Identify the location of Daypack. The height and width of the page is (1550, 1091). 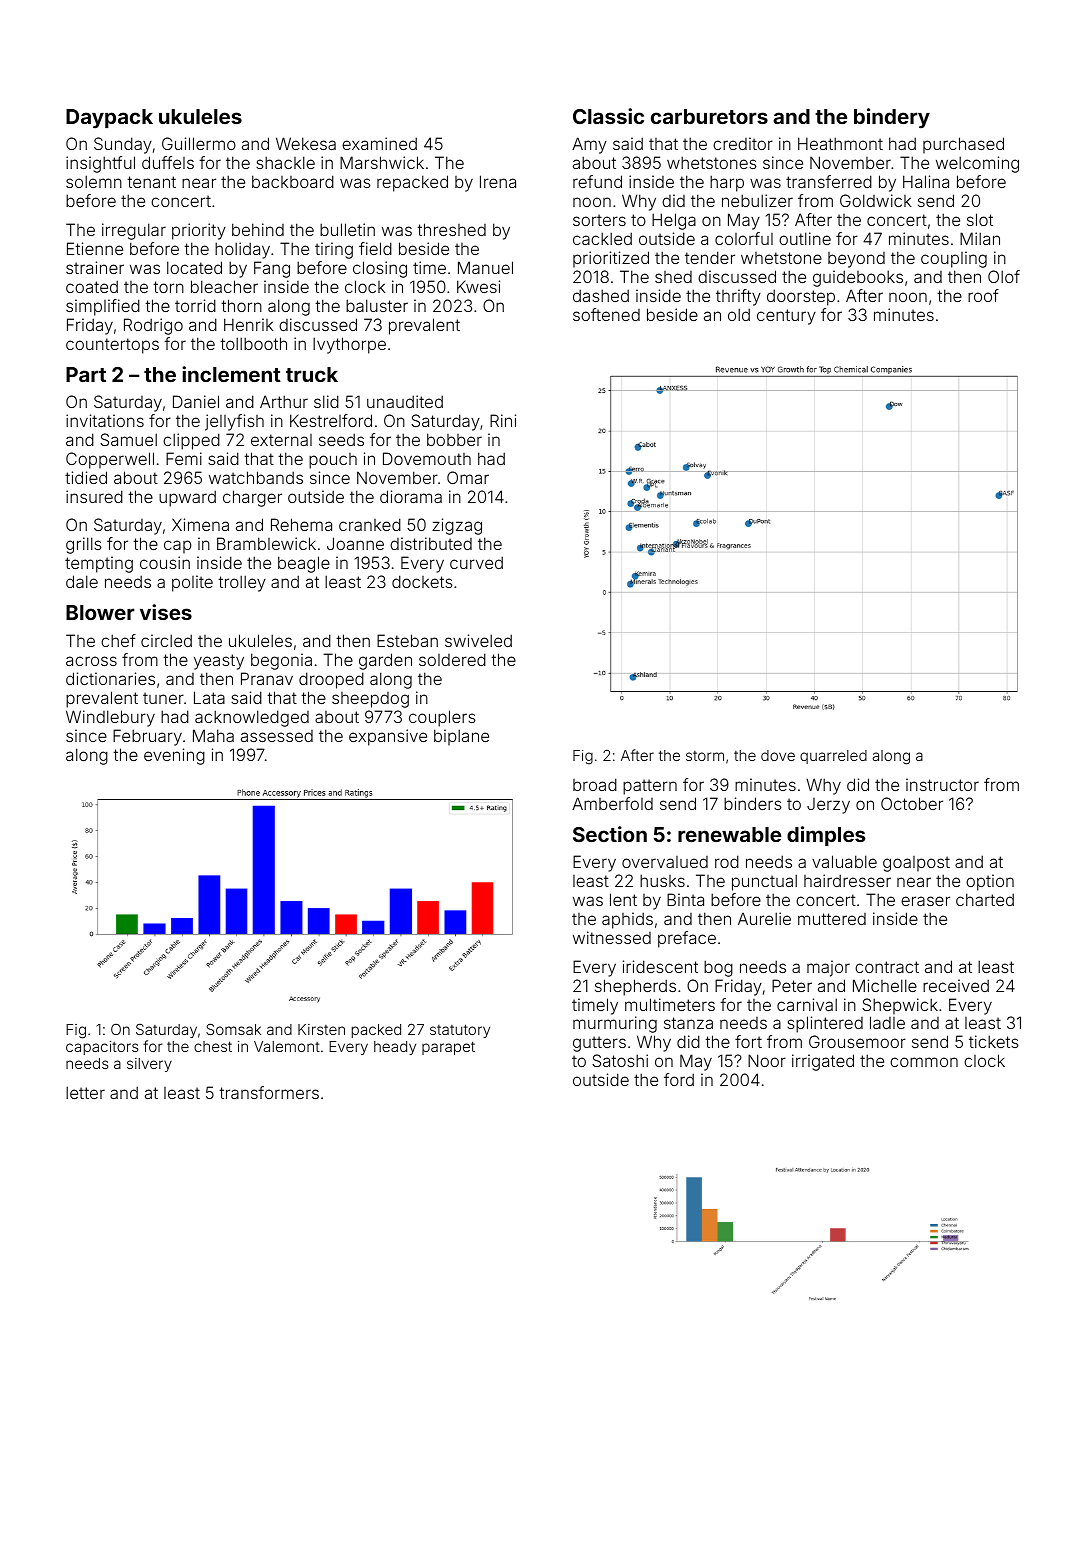
(109, 119).
